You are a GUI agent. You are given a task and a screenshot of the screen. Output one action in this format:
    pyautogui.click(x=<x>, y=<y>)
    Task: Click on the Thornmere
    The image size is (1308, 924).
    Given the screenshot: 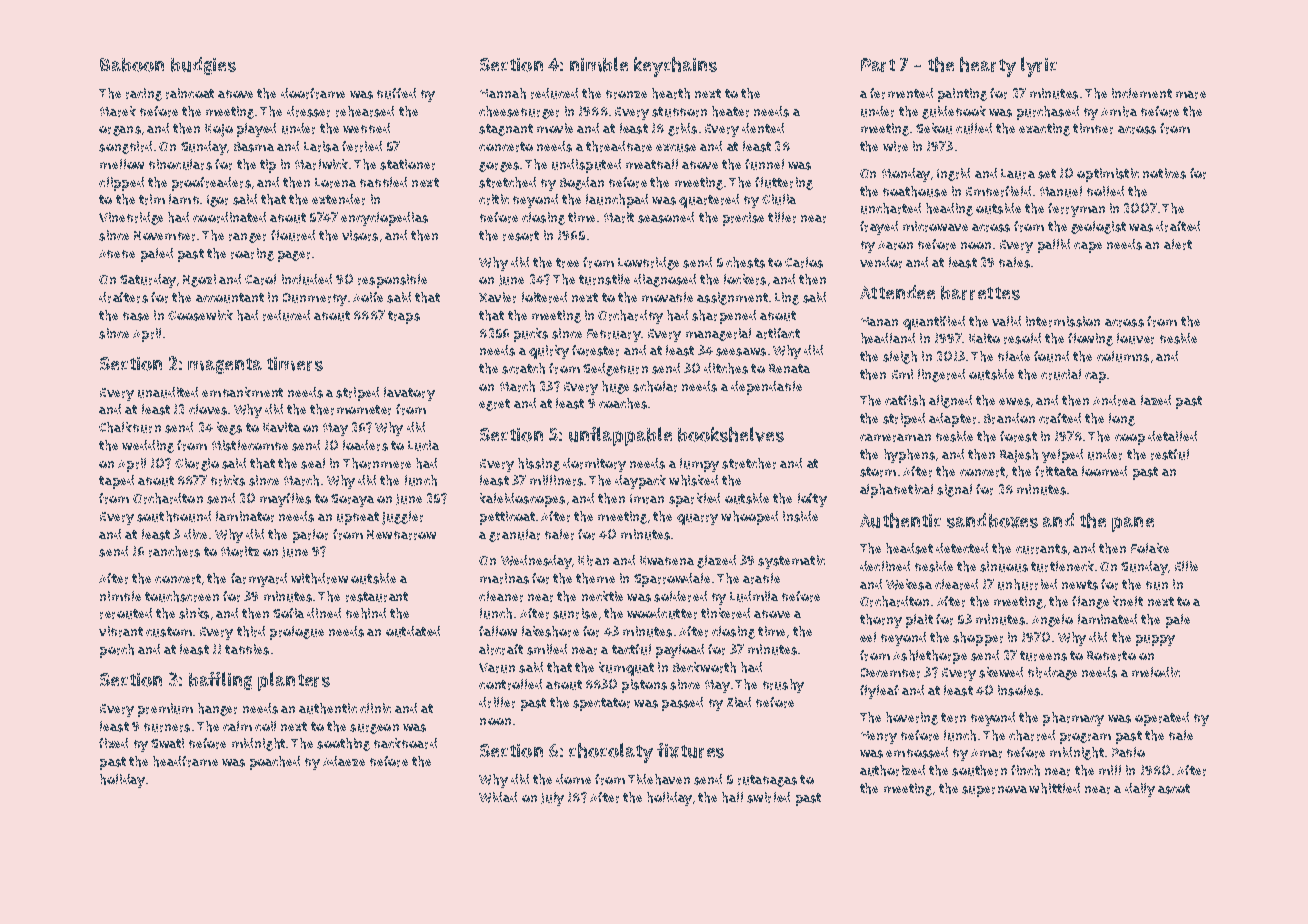 What is the action you would take?
    pyautogui.click(x=377, y=463)
